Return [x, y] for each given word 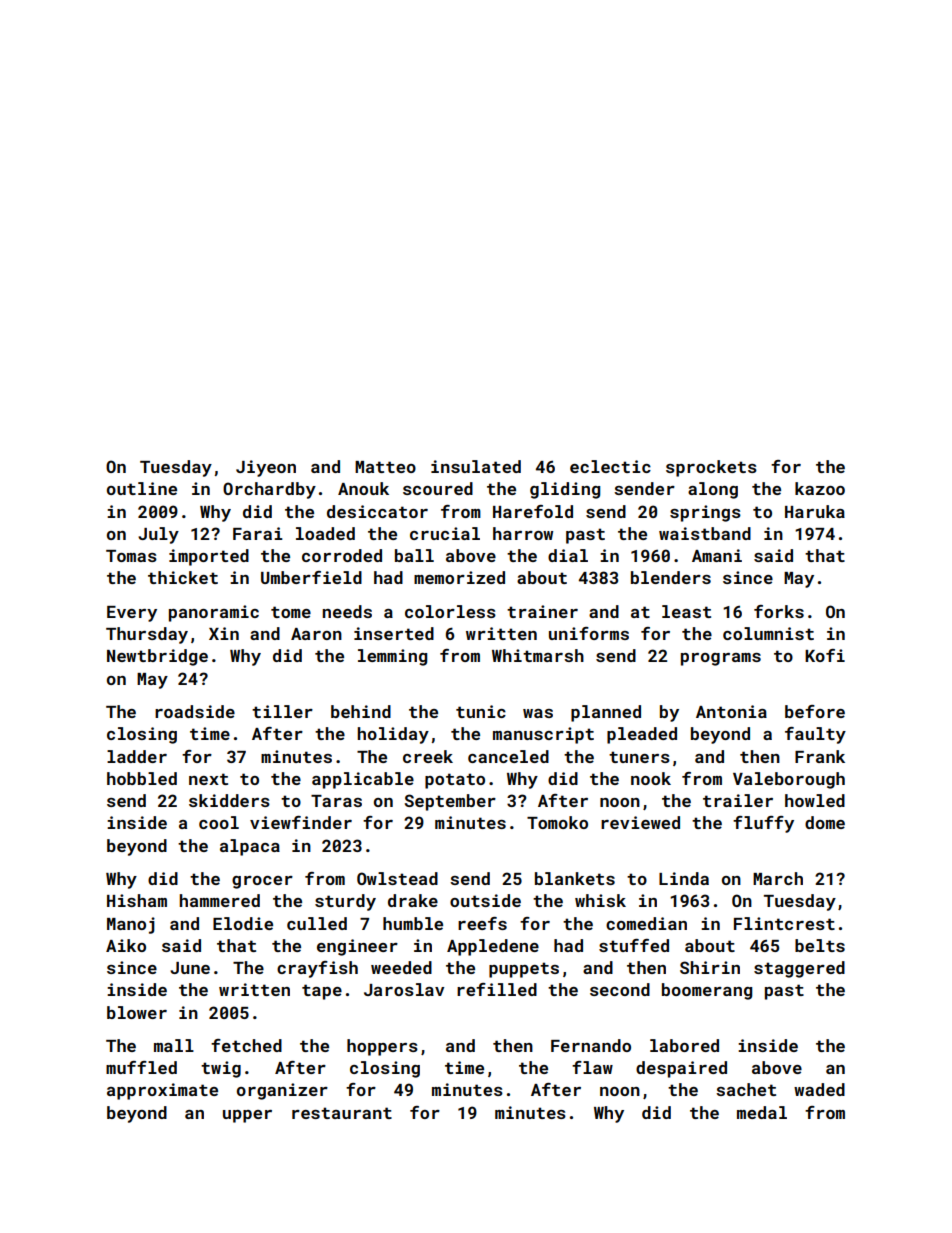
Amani [717, 555]
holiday [393, 735]
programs [721, 659]
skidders [229, 800]
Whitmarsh [538, 655]
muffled [141, 1067]
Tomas [131, 556]
